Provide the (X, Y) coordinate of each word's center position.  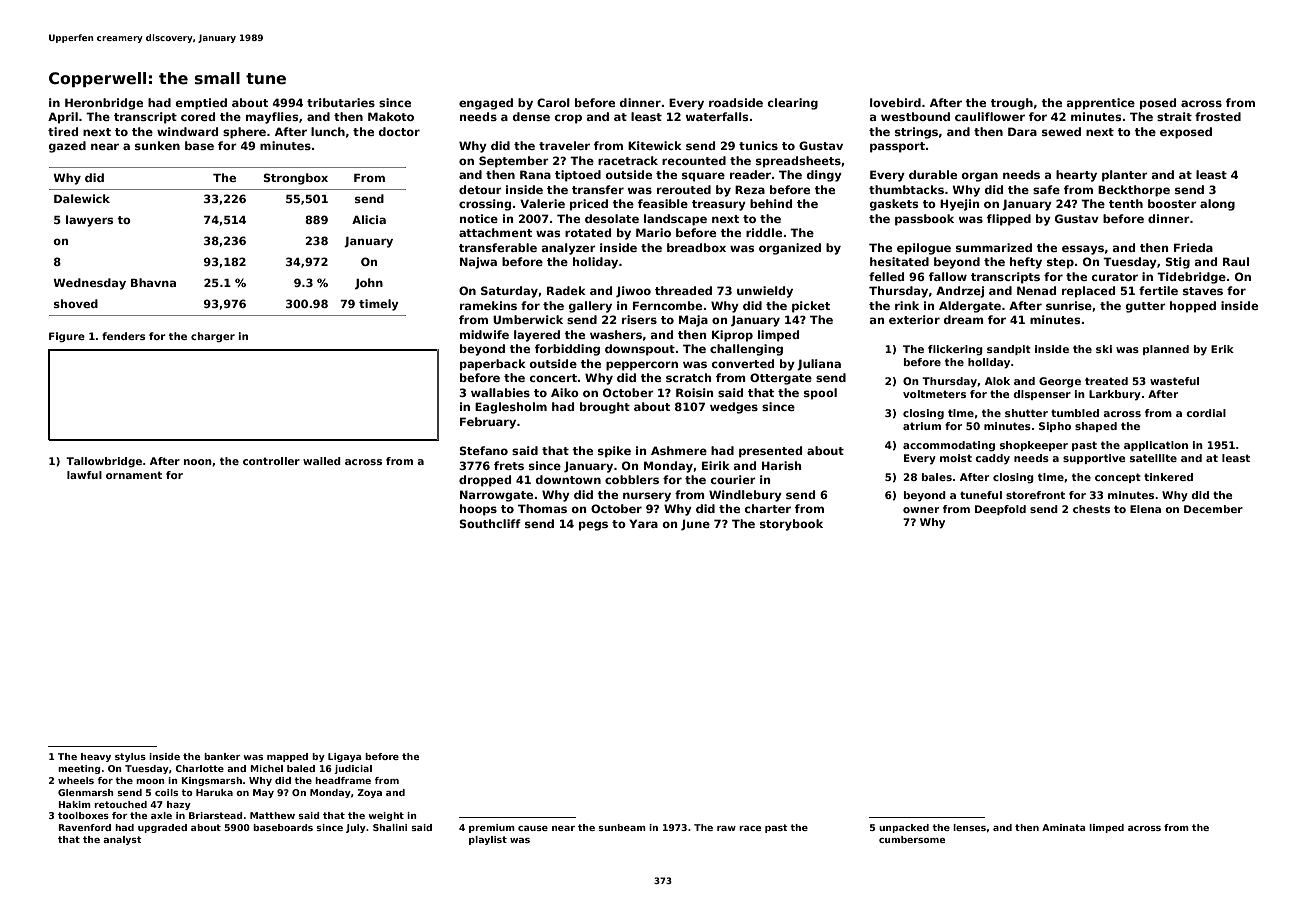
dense (531, 116)
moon (150, 781)
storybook (791, 525)
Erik (1222, 349)
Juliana (819, 365)
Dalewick (82, 198)
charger (213, 337)
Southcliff (490, 523)
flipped (1009, 220)
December (1213, 509)
